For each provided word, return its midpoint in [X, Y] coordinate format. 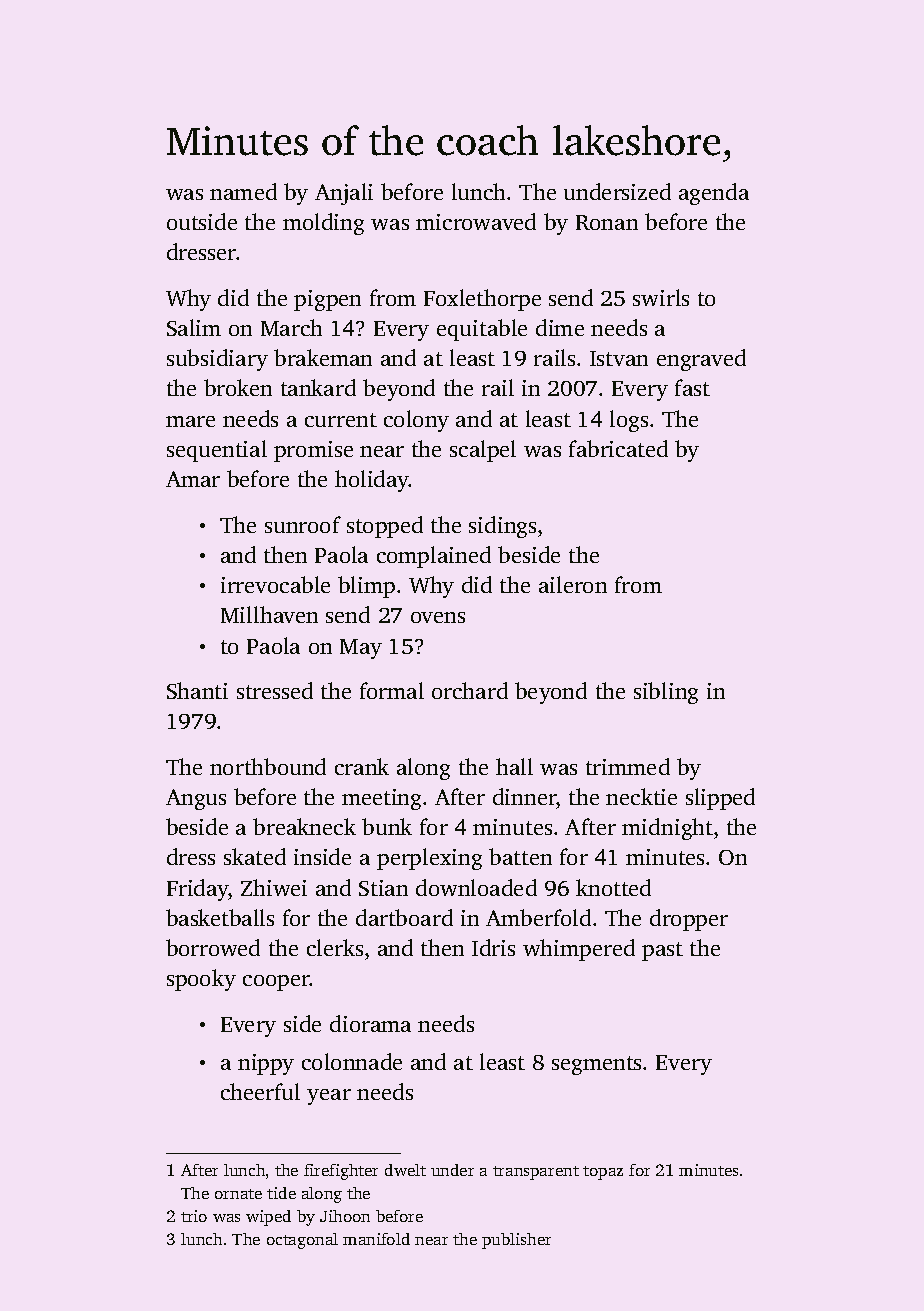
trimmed [628, 766]
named [243, 191]
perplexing [429, 859]
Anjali [344, 194]
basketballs [220, 917]
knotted [613, 887]
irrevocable [275, 584]
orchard [470, 690]
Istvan [619, 358]
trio [194, 1216]
